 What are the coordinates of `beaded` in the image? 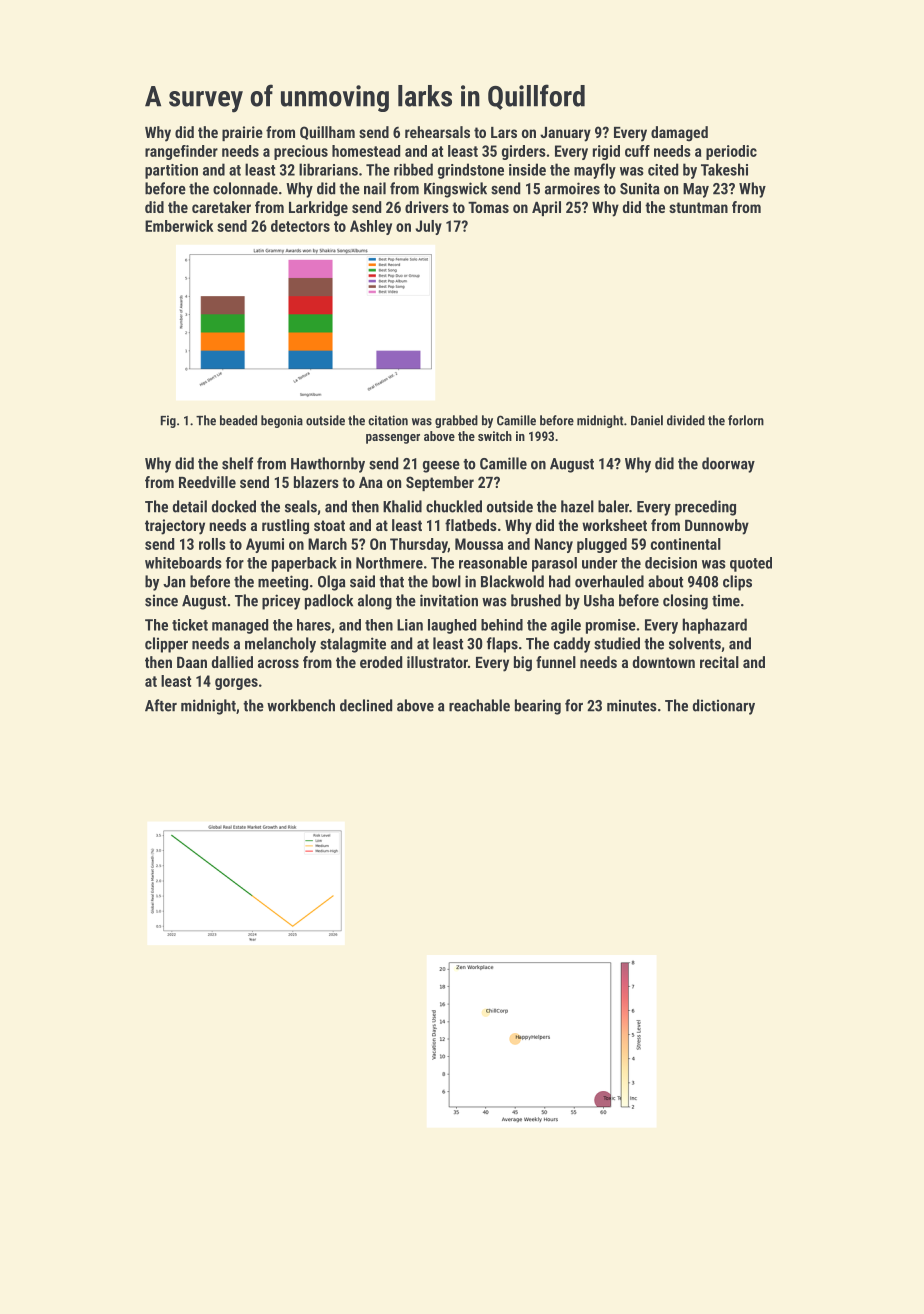 It's located at (238, 420).
